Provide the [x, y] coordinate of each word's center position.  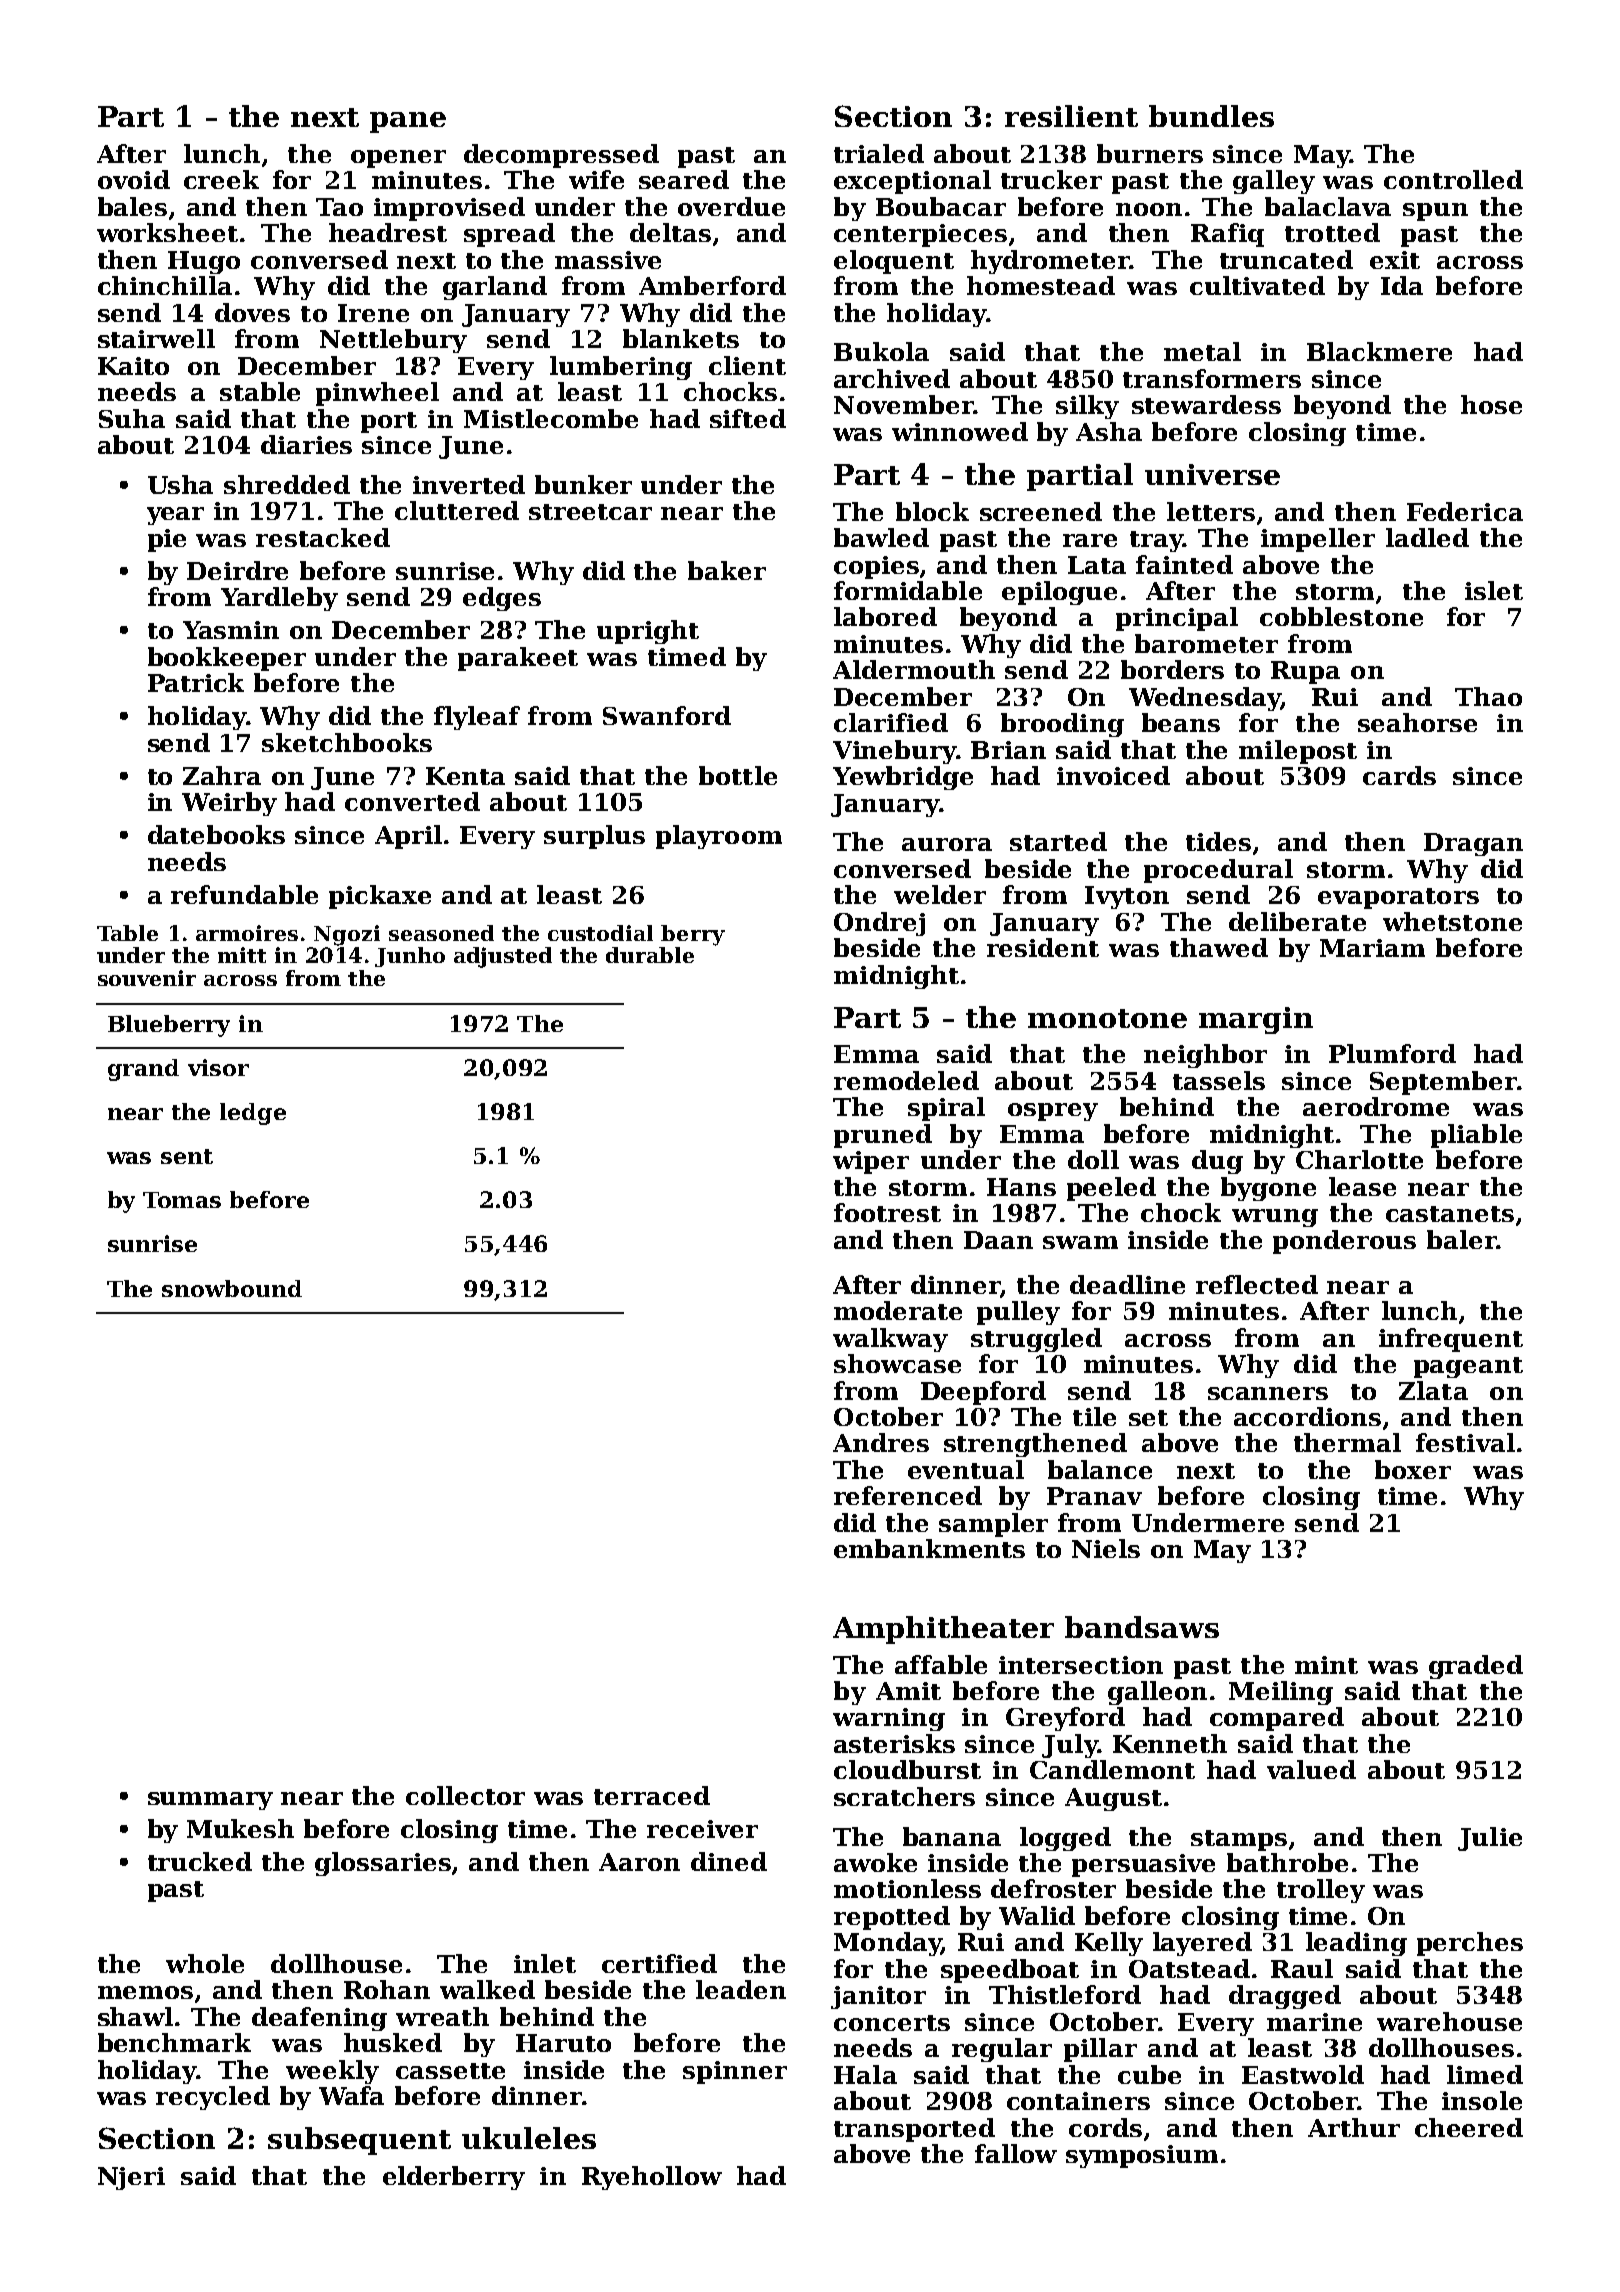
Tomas [182, 1200]
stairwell [156, 338]
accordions [1307, 1416]
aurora [947, 844]
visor [218, 1067]
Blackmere [1379, 351]
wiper [871, 1162]
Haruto [563, 2043]
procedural [1218, 871]
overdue [731, 206]
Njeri [131, 2178]
